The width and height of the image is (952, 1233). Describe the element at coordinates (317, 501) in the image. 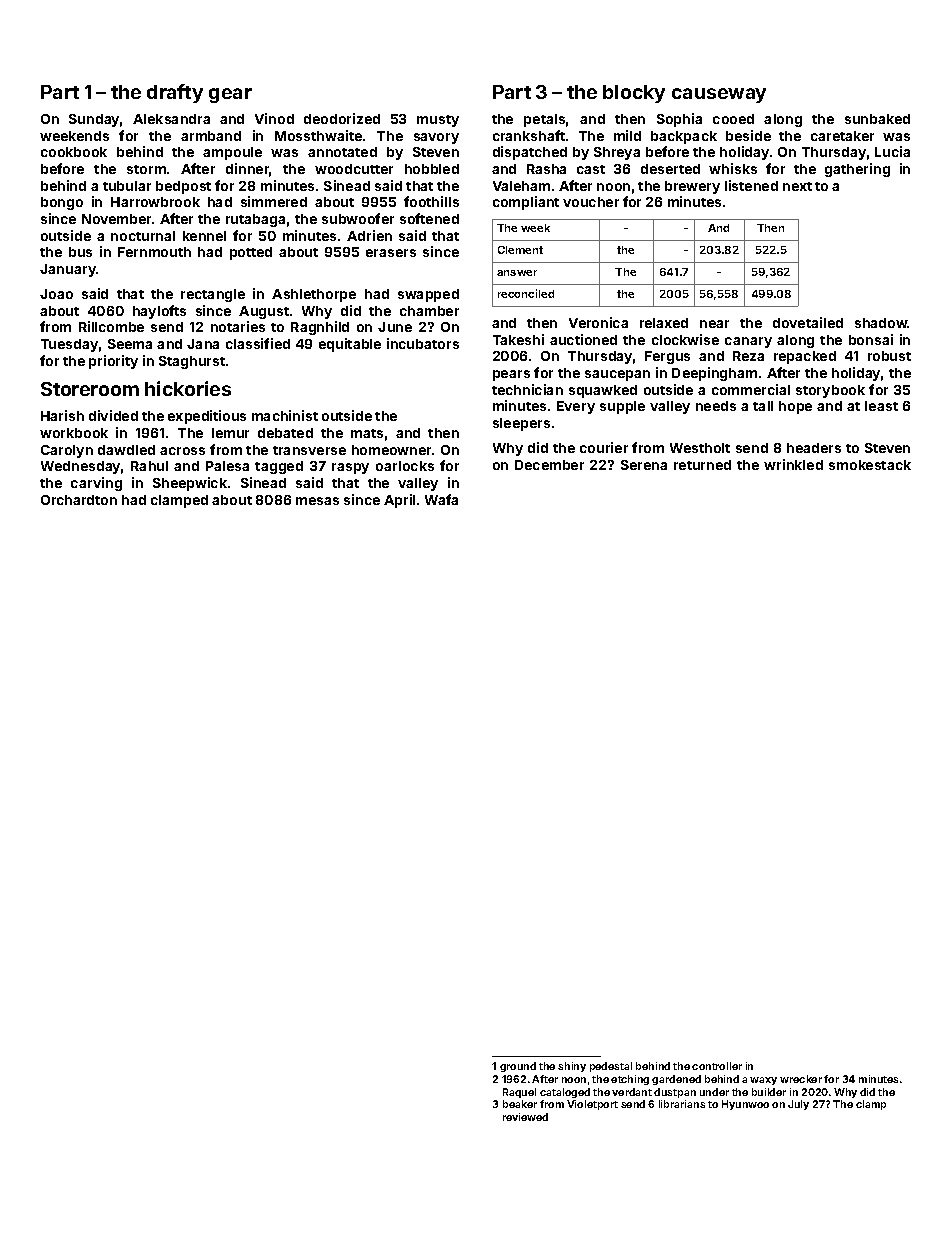

I see `mesas` at that location.
